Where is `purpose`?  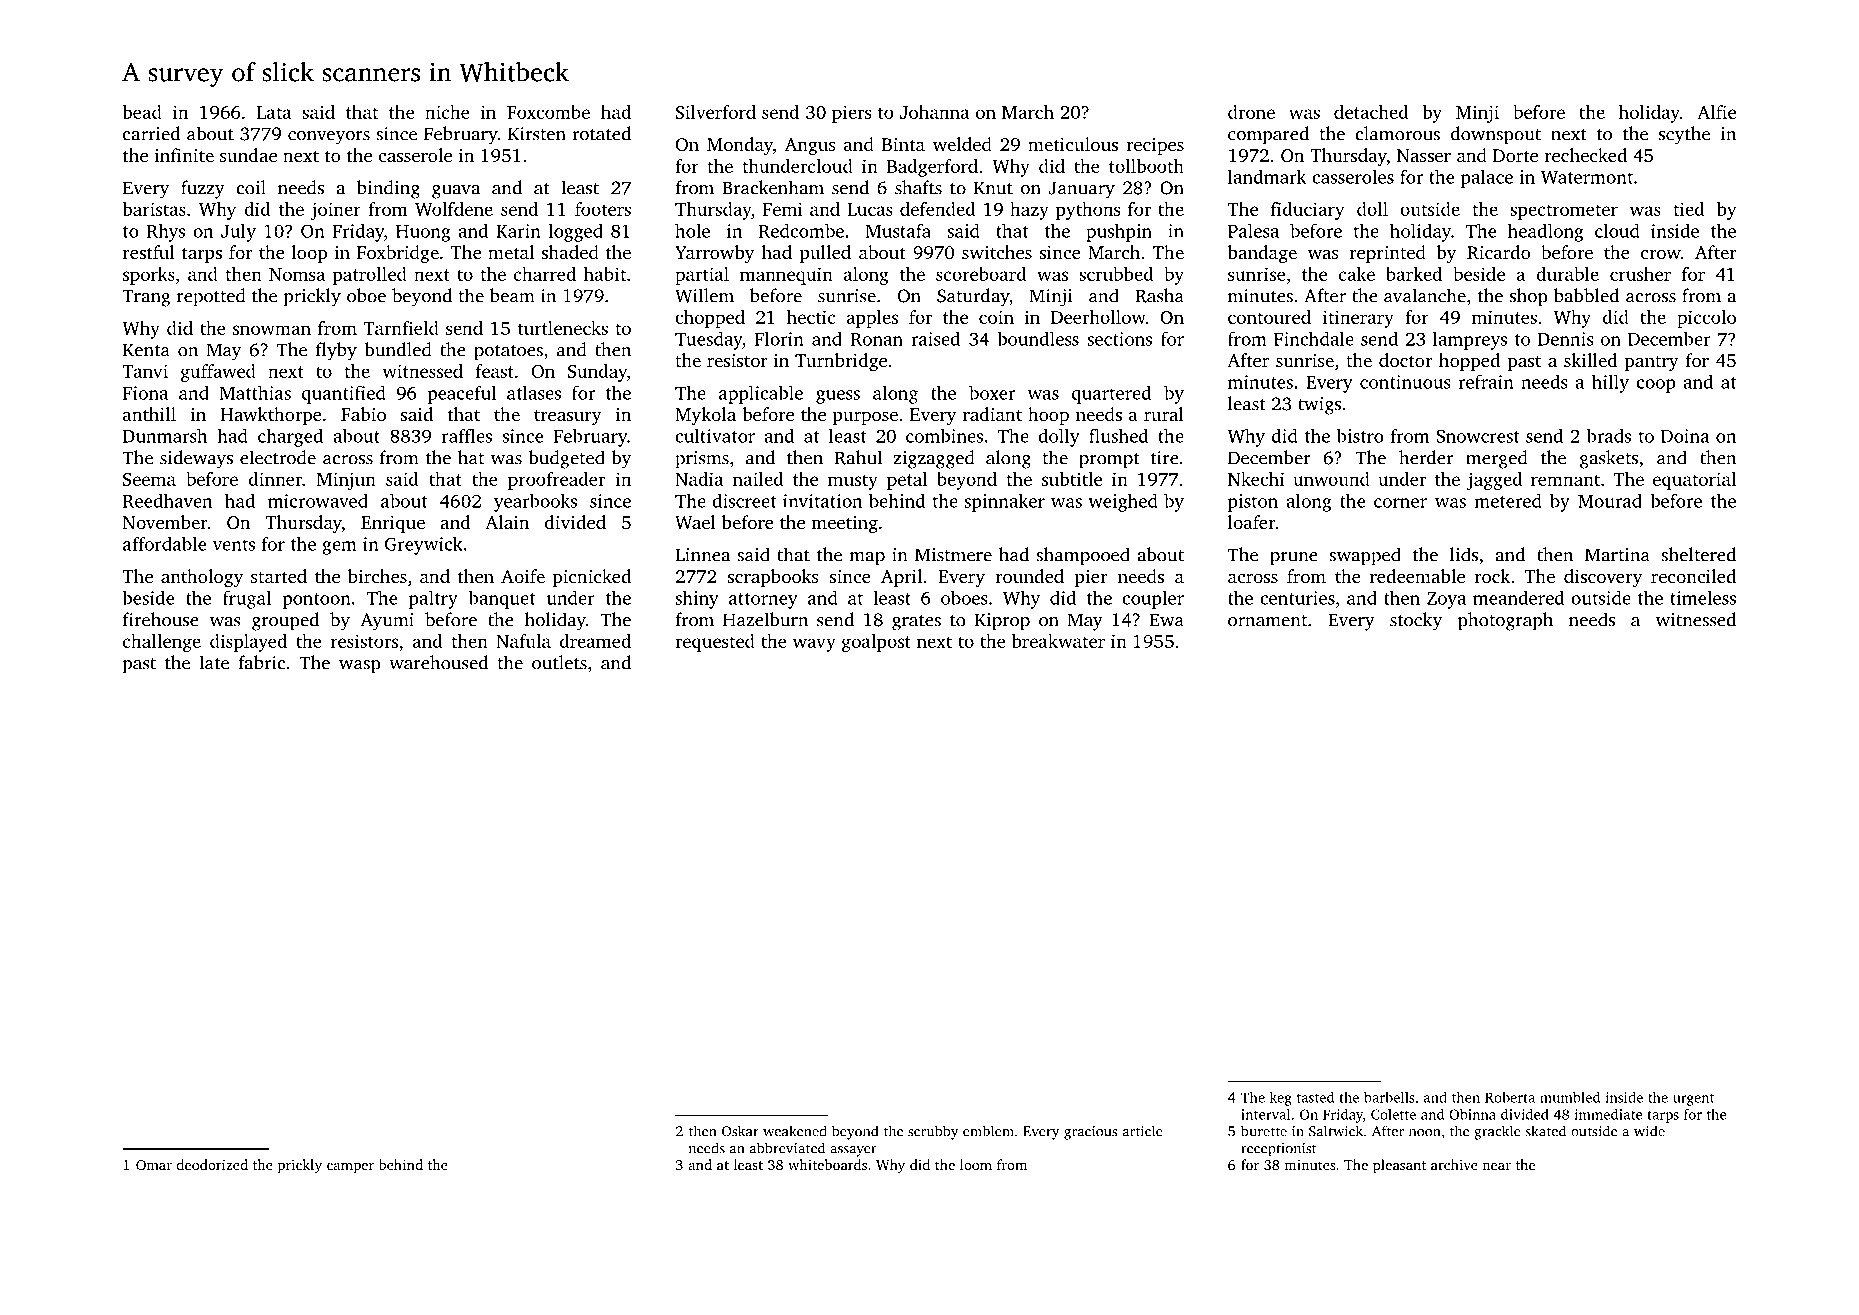 purpose is located at coordinates (865, 418).
